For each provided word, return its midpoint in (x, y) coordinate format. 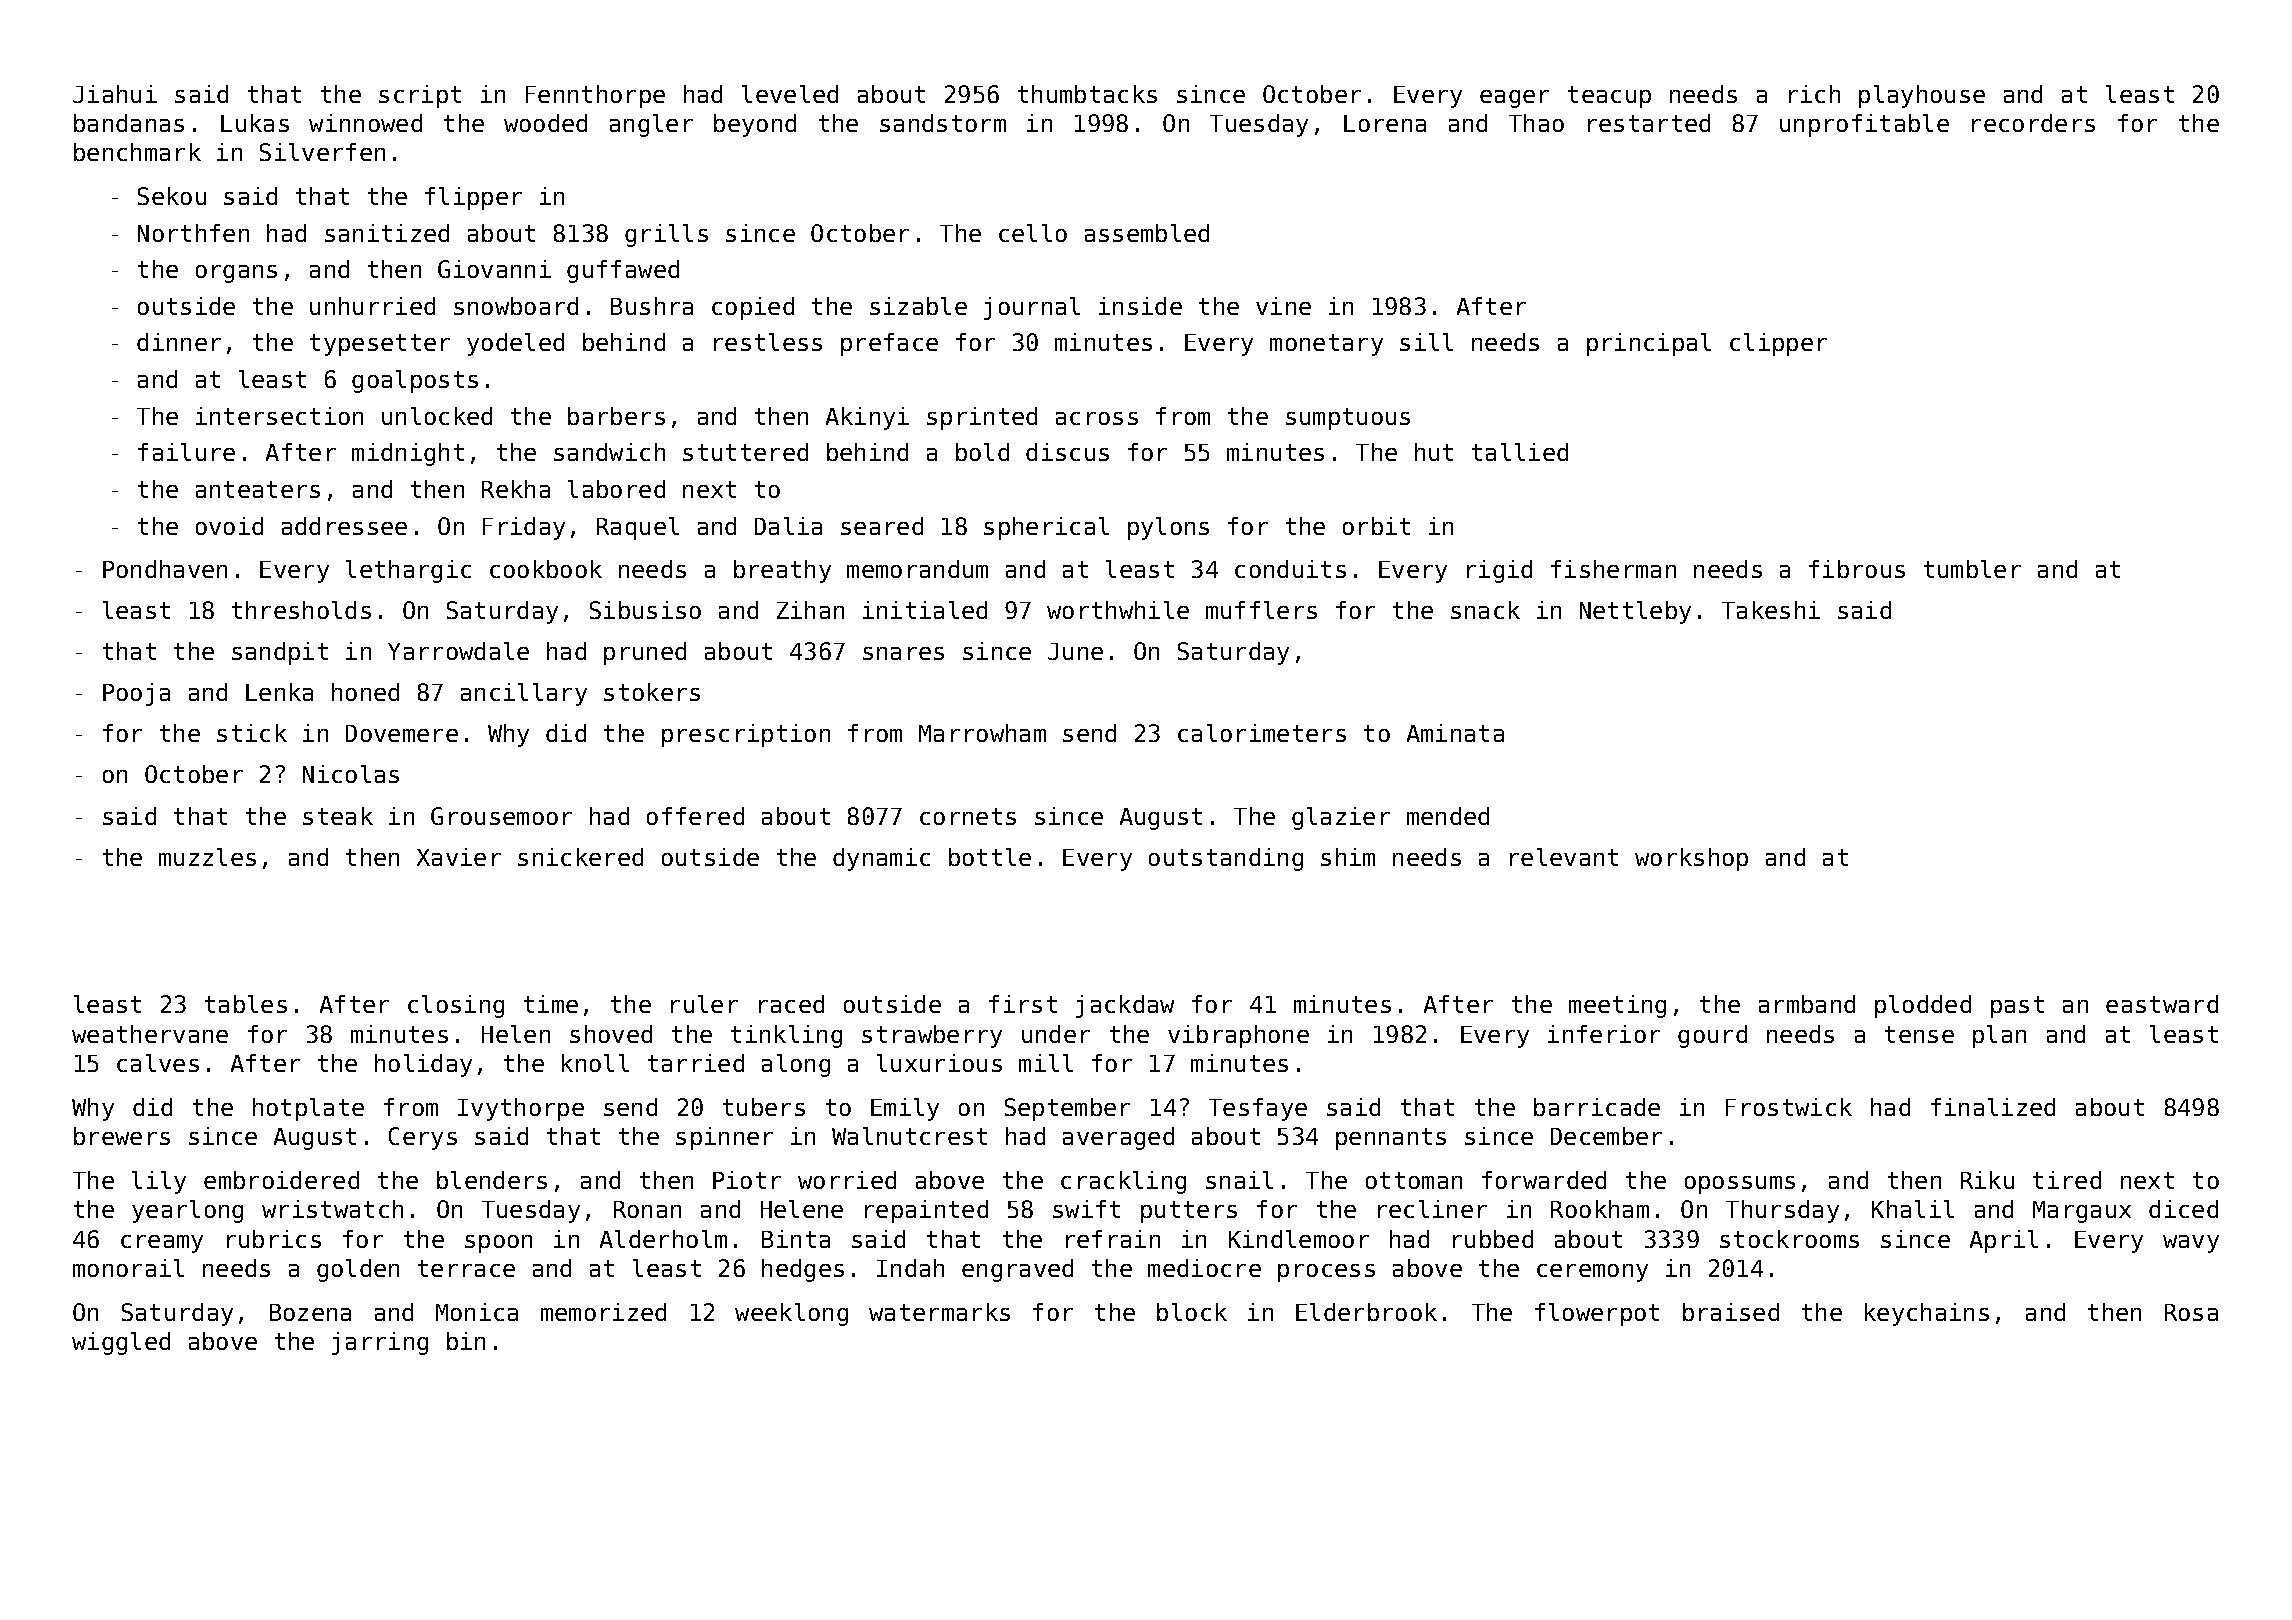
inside (1140, 306)
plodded (1923, 1006)
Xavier (459, 857)
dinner (179, 342)
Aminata (1455, 733)
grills (666, 235)
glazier (1341, 818)
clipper (1778, 344)
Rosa (2191, 1312)
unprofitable (1864, 125)
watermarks (939, 1312)
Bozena (310, 1312)
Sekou (172, 196)
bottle (990, 857)
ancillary (524, 694)
